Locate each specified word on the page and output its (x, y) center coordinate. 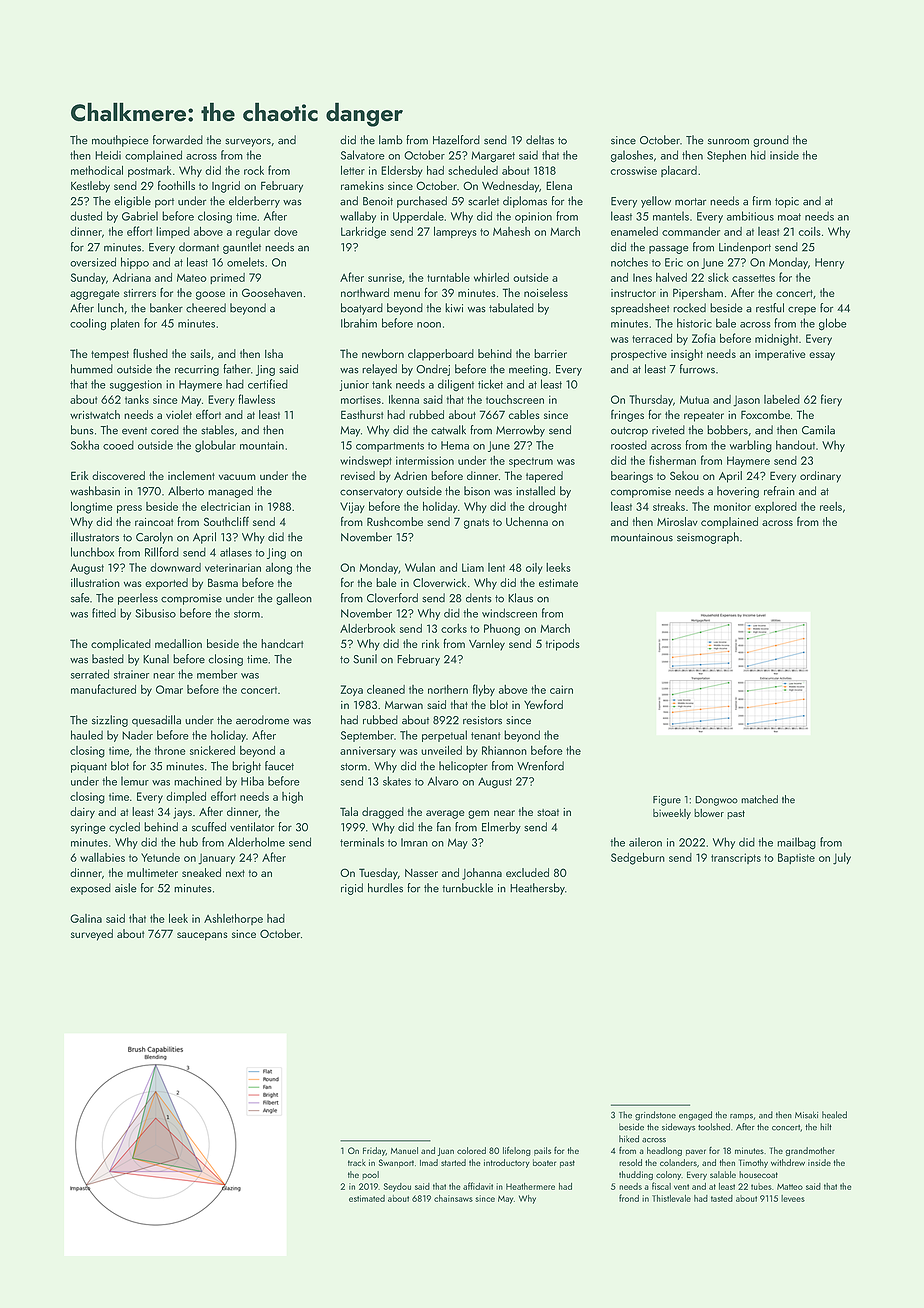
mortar (690, 202)
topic (787, 202)
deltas (540, 140)
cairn (561, 689)
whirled (491, 277)
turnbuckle (467, 888)
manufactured (103, 689)
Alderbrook (367, 628)
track (357, 1162)
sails (200, 353)
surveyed (92, 935)
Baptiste (796, 858)
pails (542, 1151)
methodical (97, 170)
